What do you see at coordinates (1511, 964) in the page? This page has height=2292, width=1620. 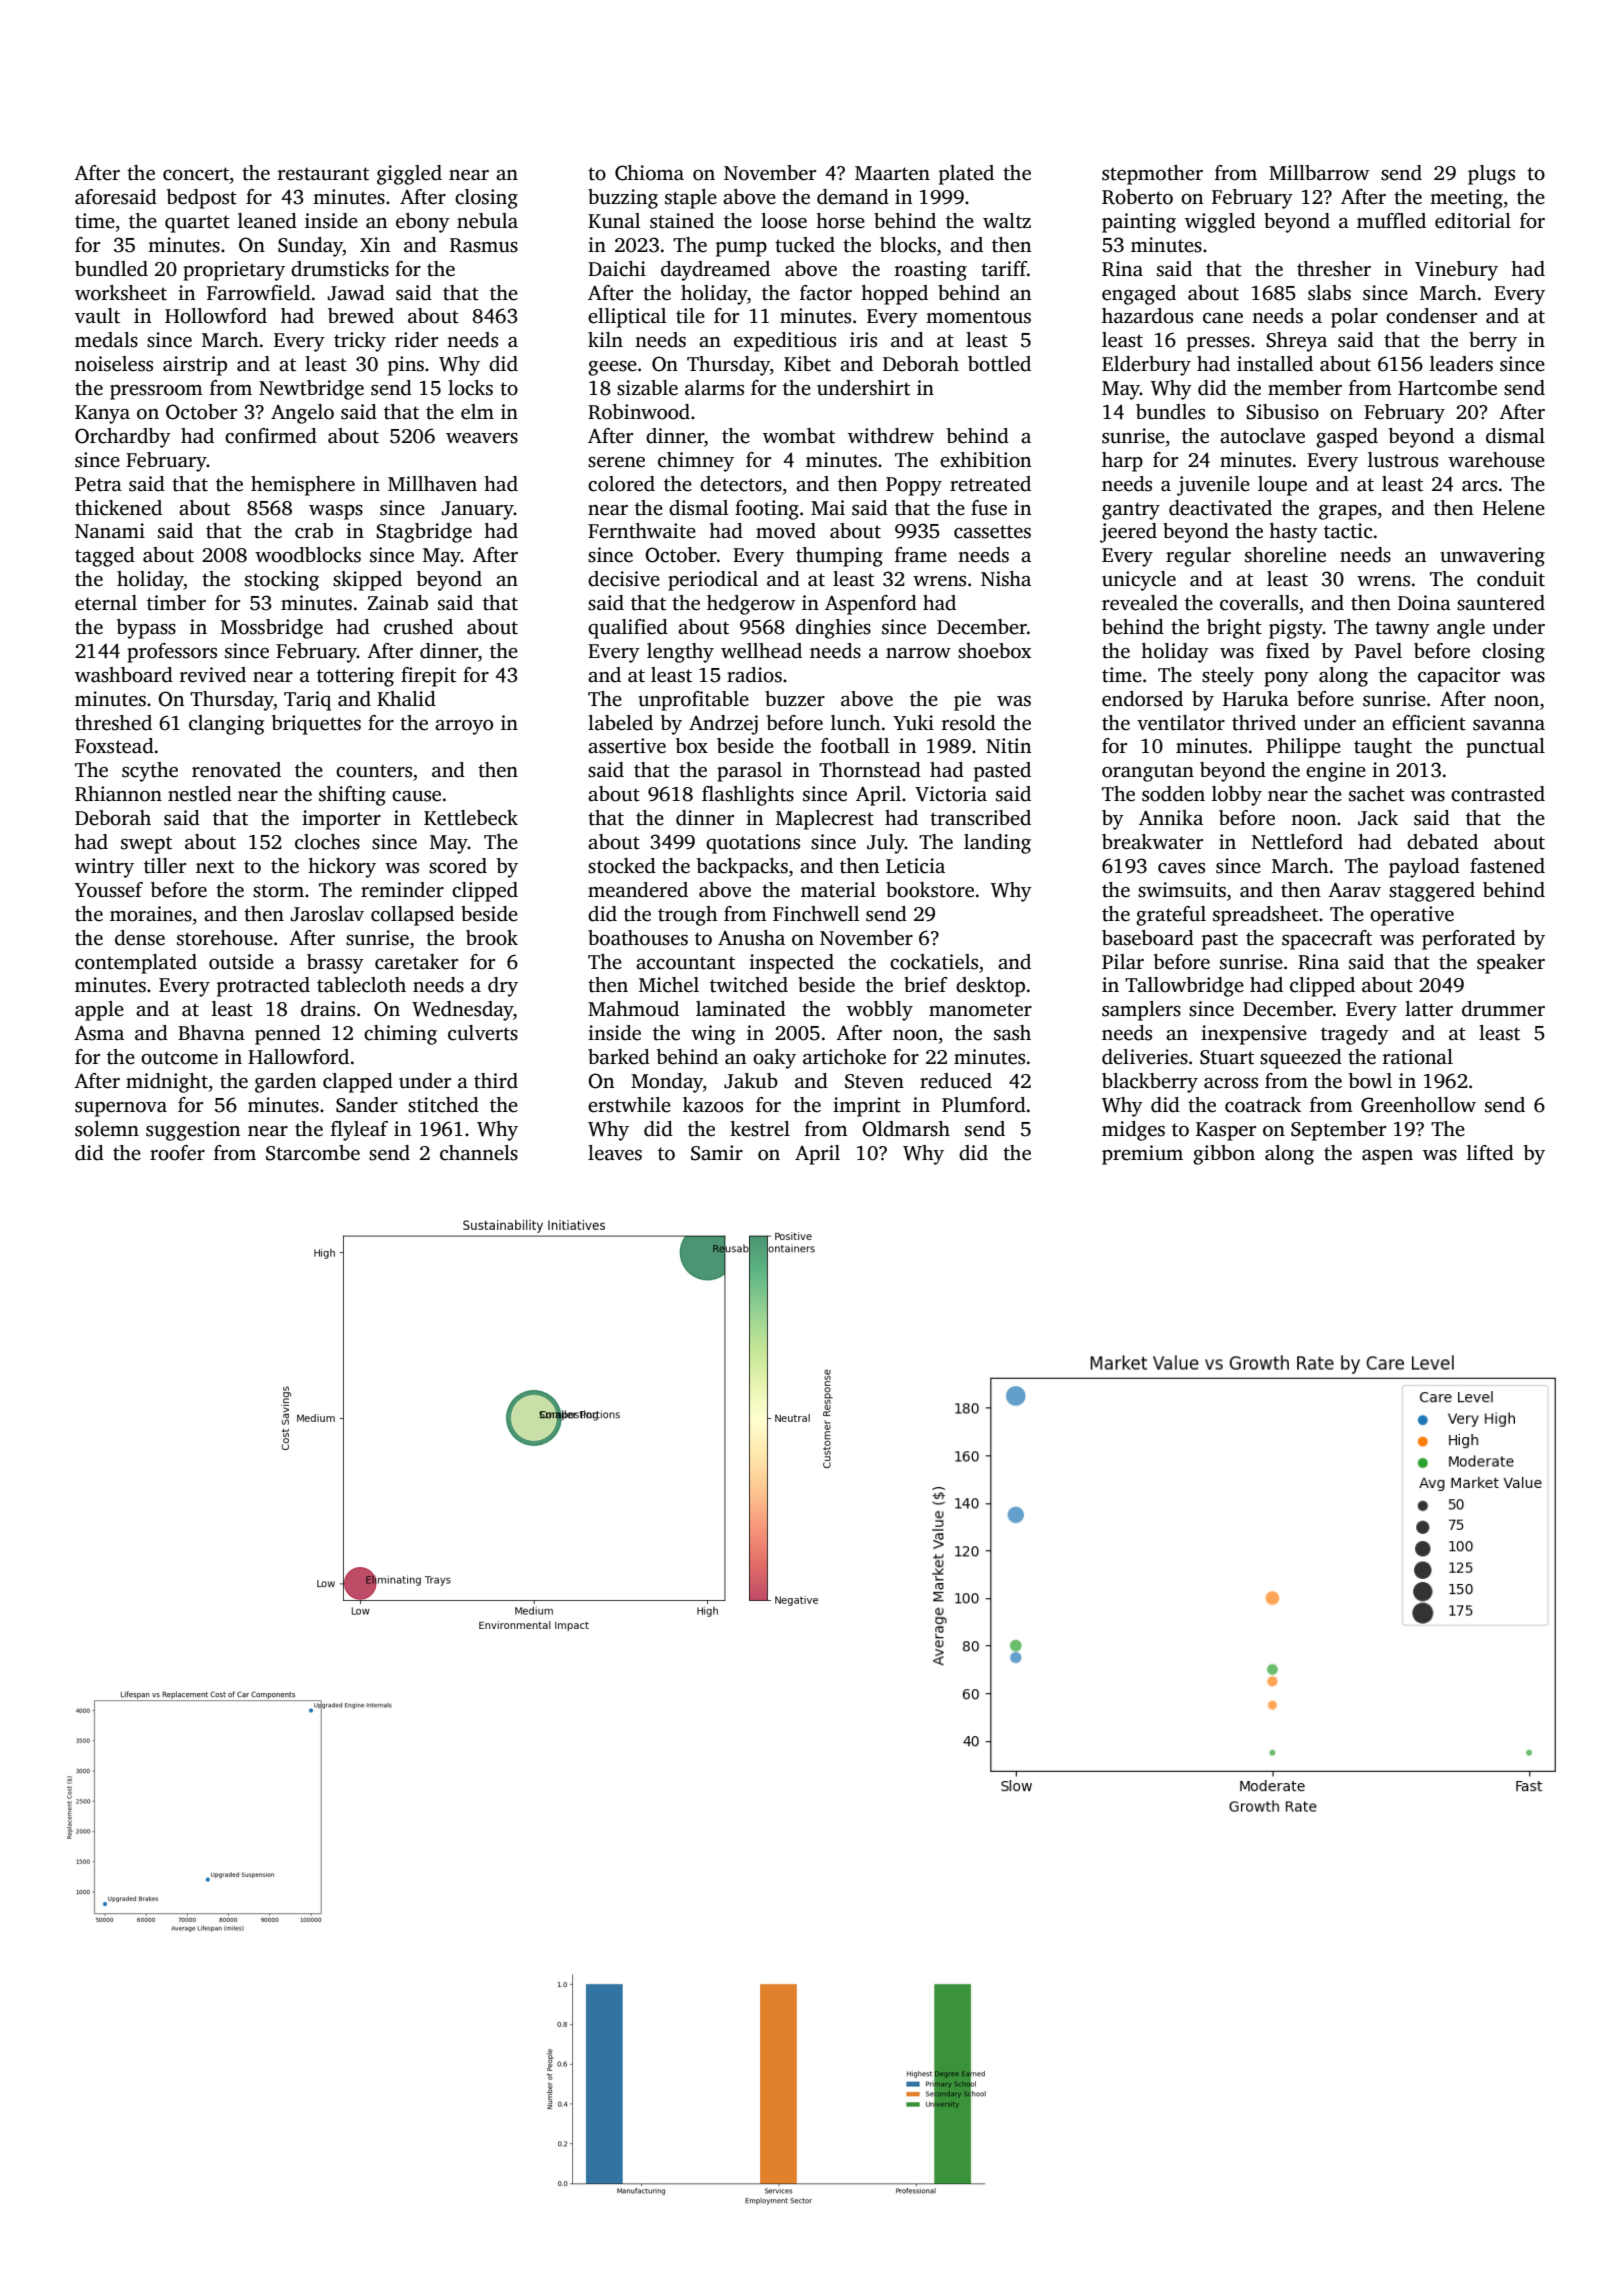 I see `speaker` at bounding box center [1511, 964].
